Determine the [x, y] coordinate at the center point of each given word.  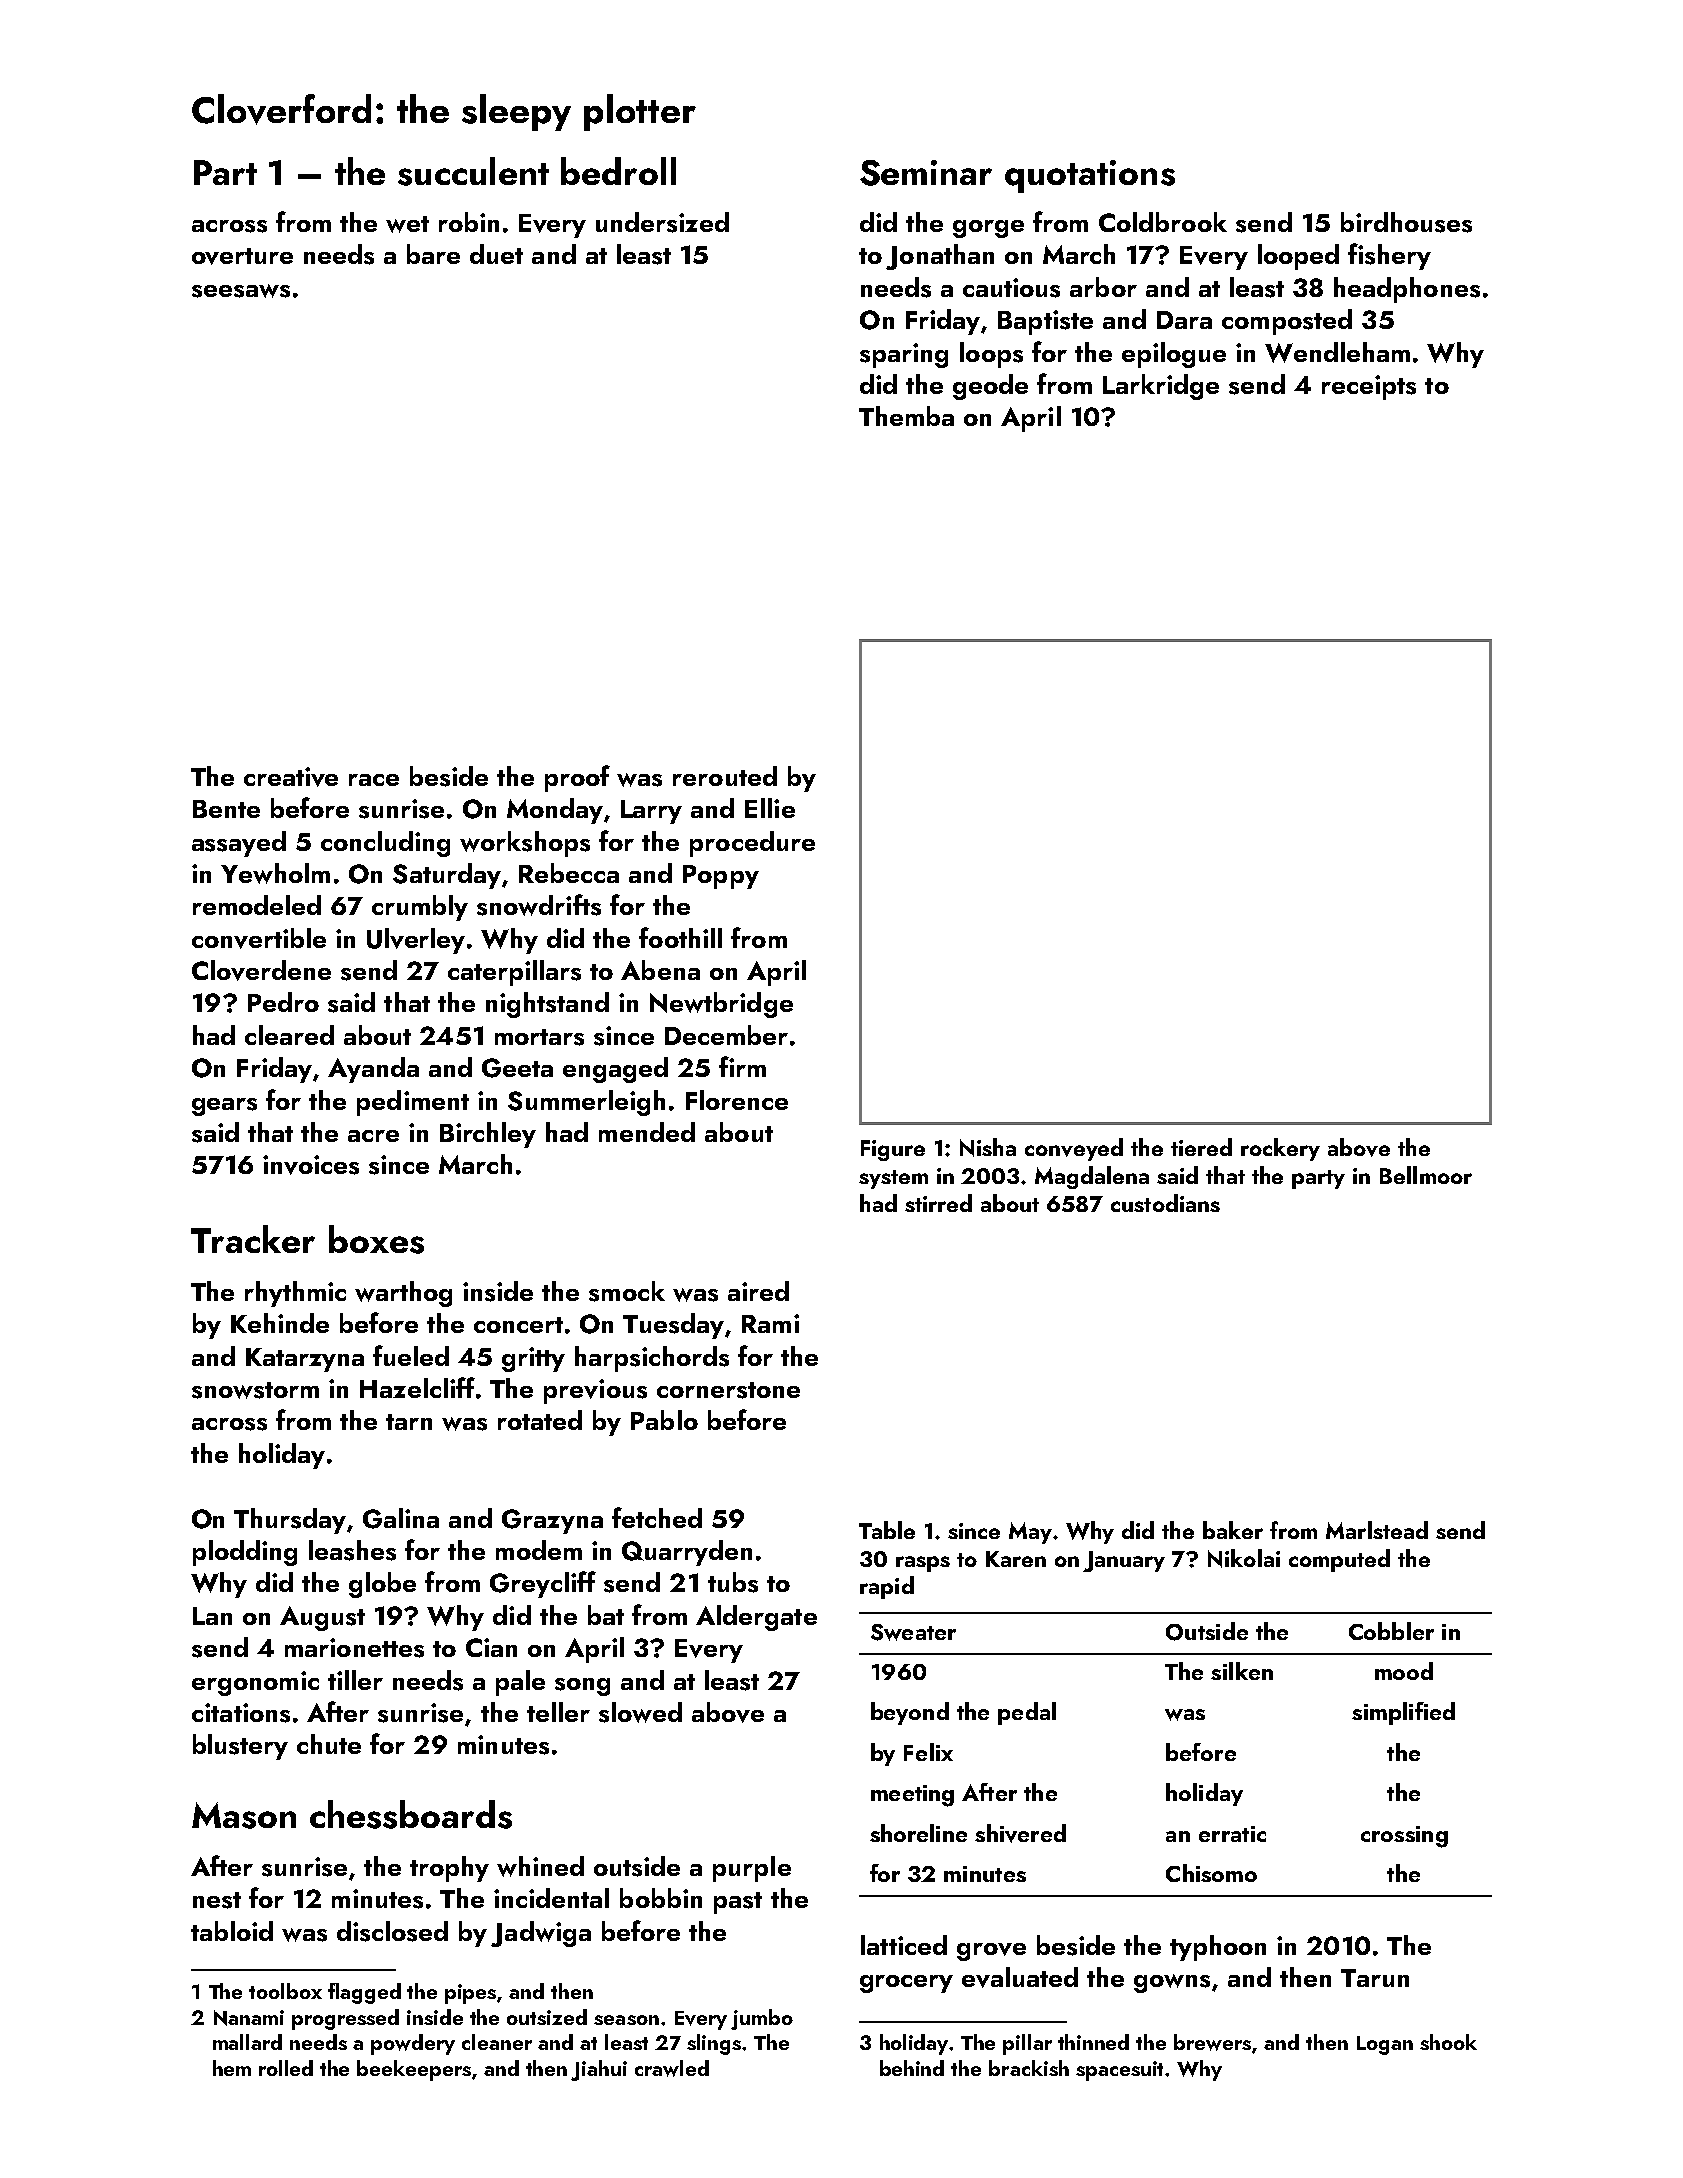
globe [382, 1585]
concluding [385, 844]
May [1031, 1533]
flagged [364, 1993]
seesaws [241, 291]
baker [1233, 1530]
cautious [1011, 288]
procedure [752, 844]
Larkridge [1161, 387]
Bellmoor [1426, 1175]
